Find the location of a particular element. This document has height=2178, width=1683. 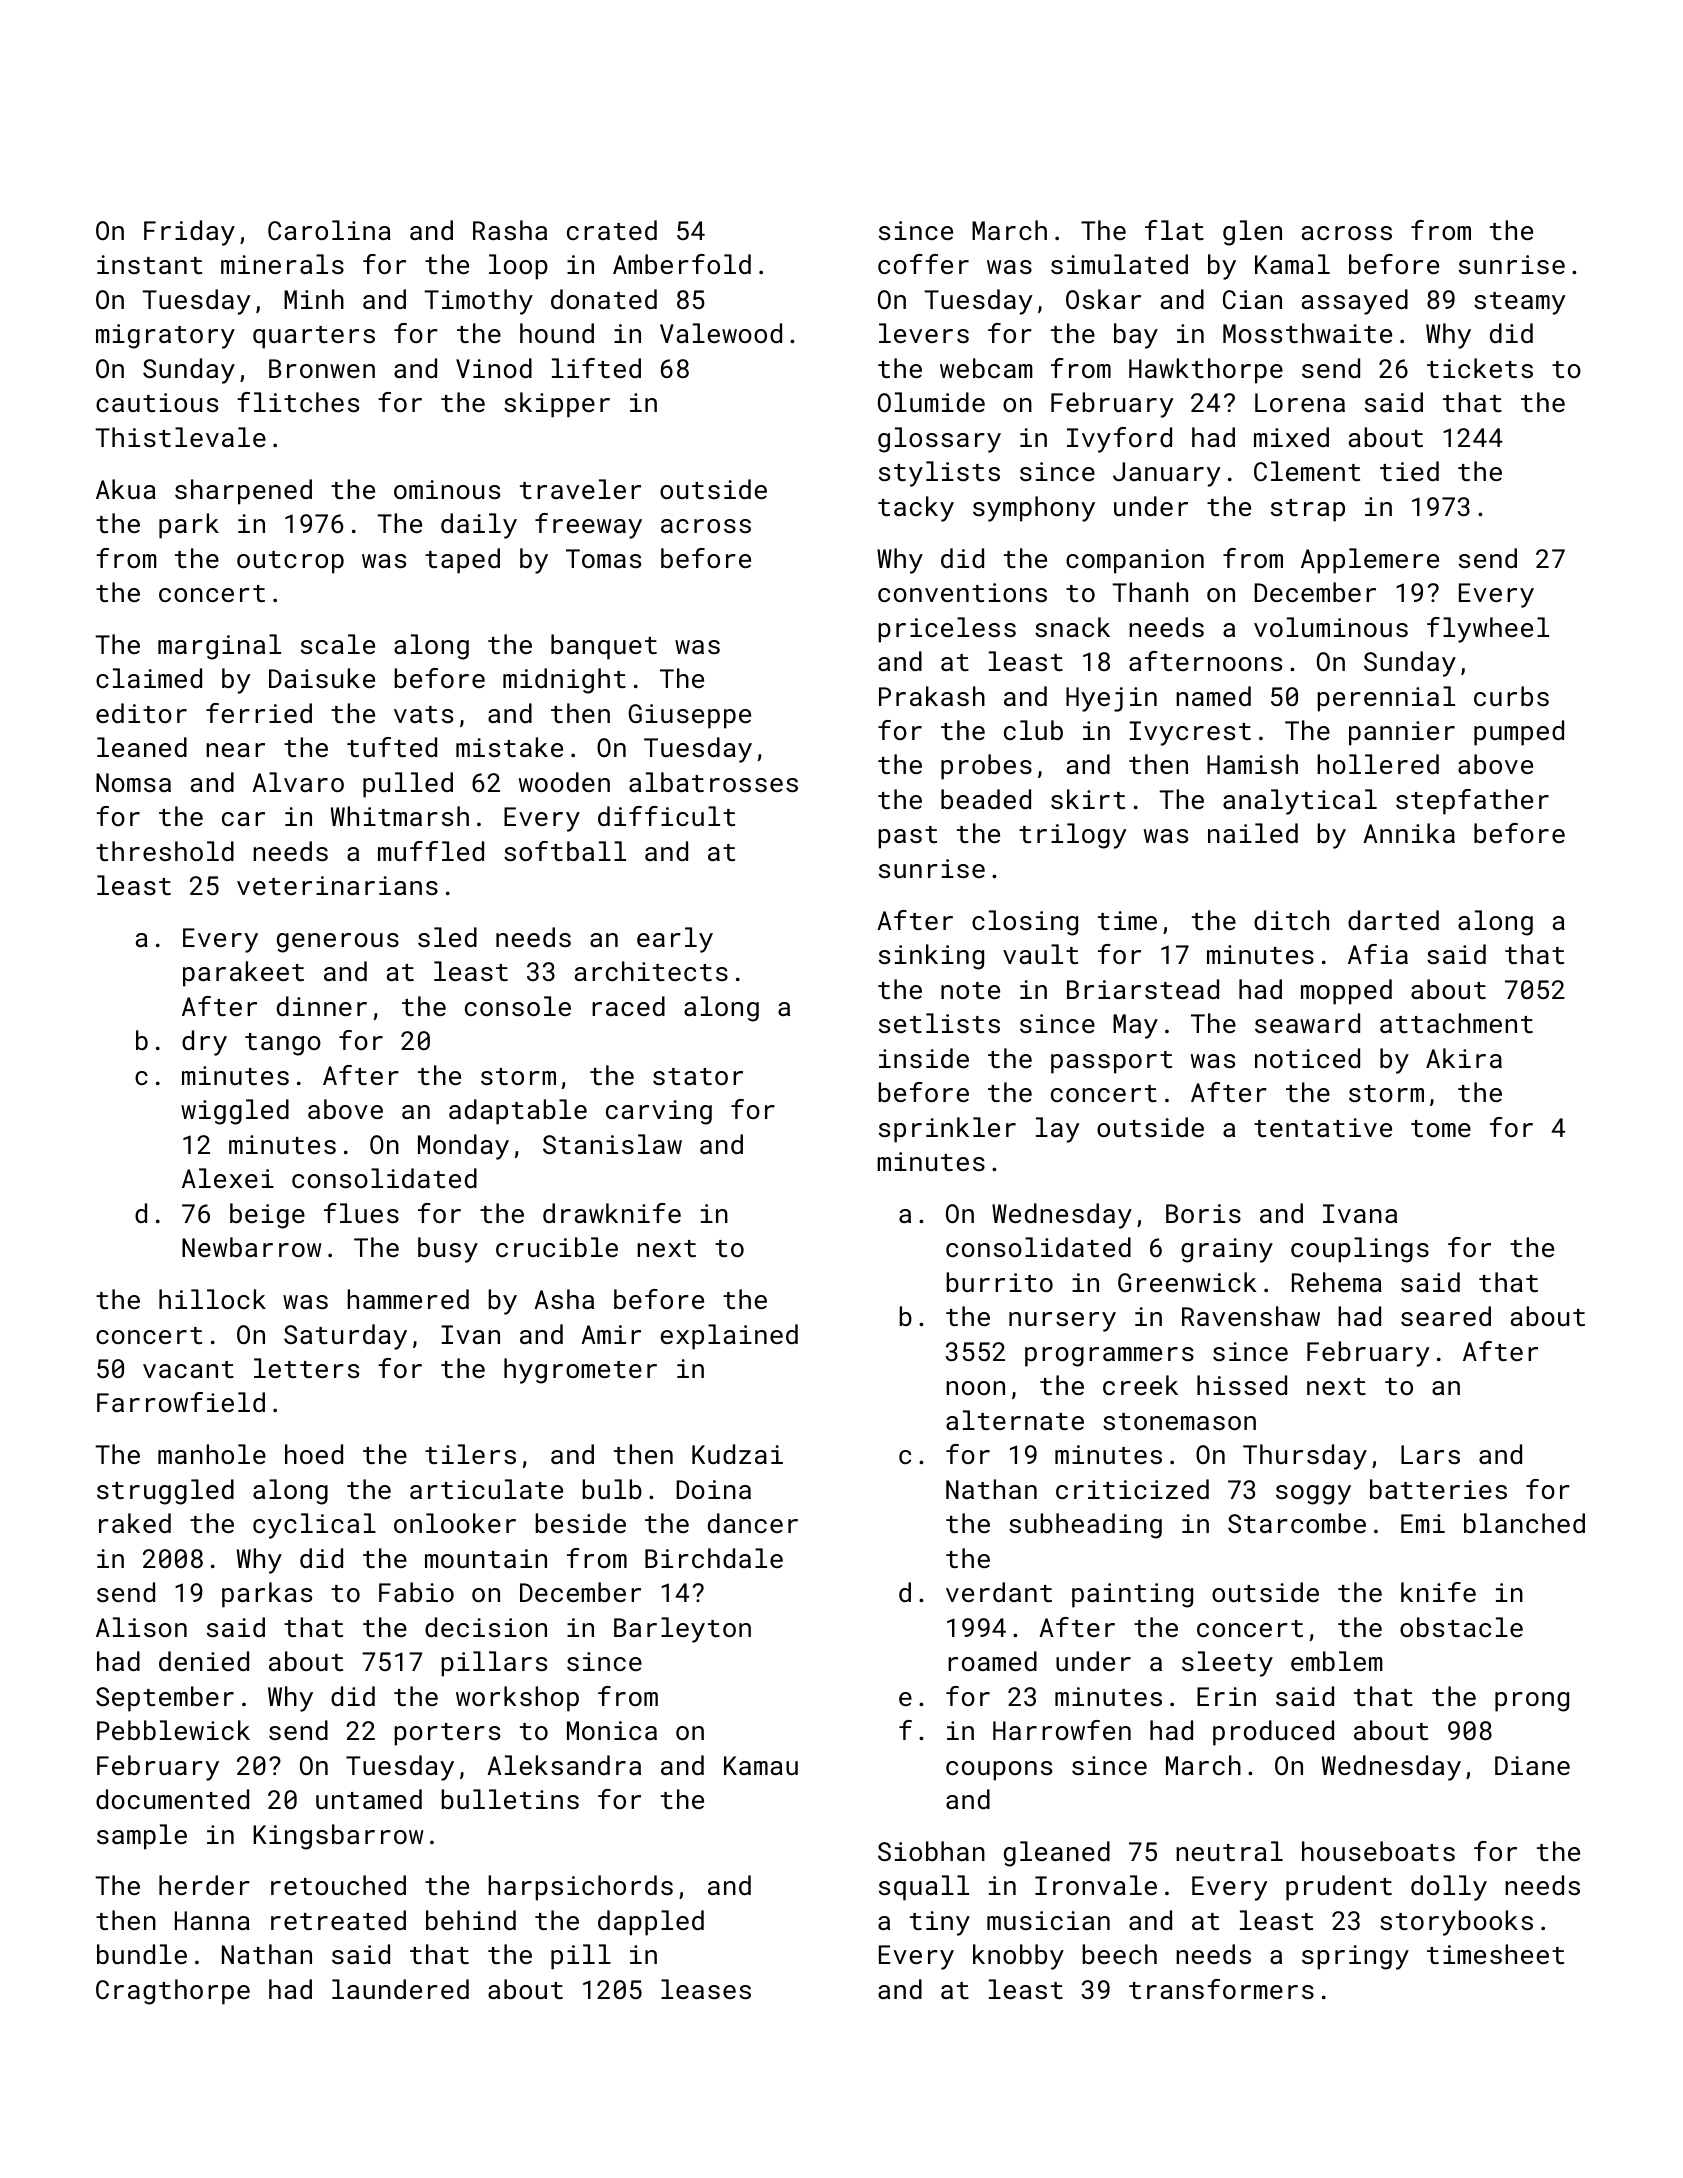

burrito is located at coordinates (999, 1282).
